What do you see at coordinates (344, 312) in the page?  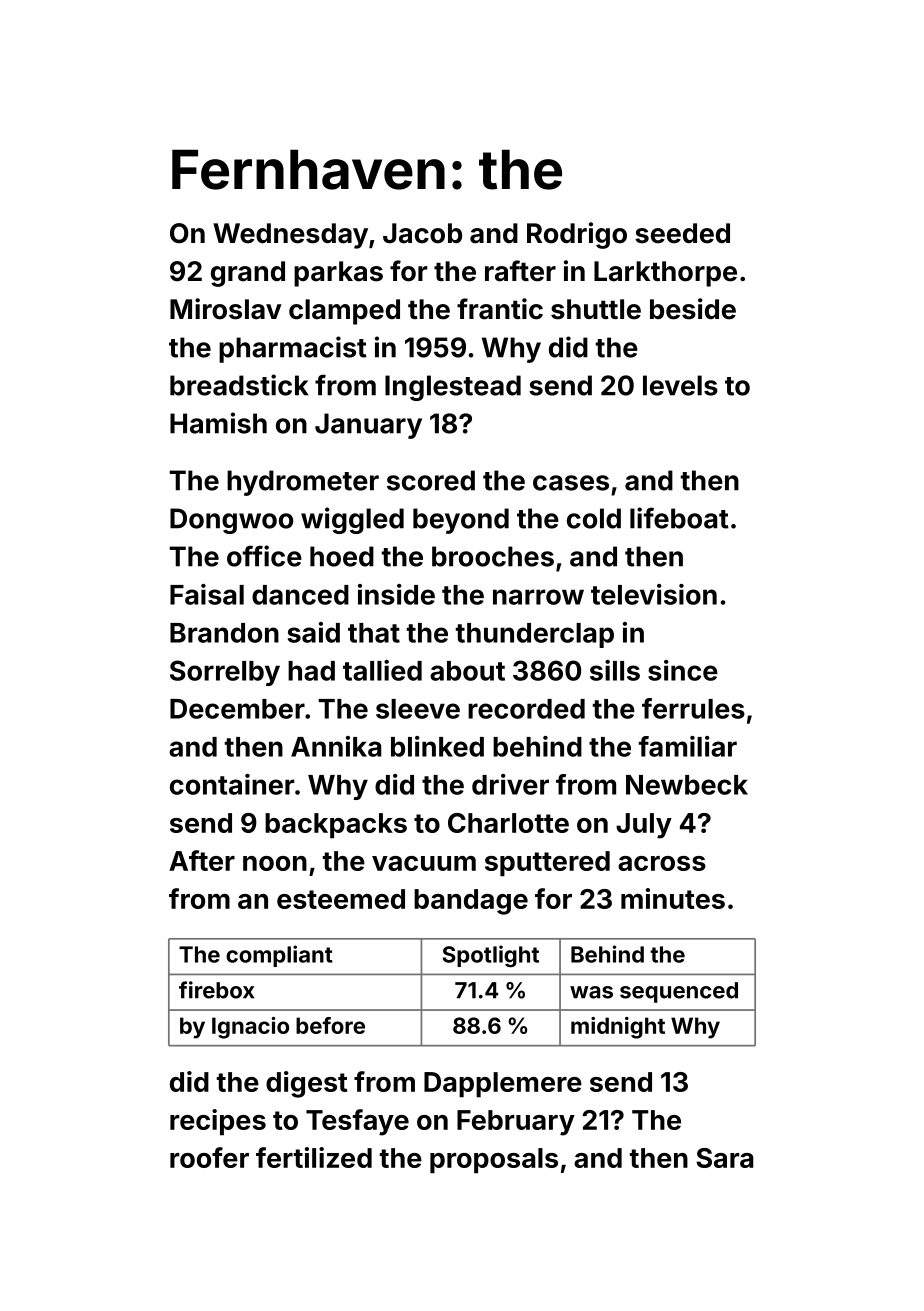 I see `clamped` at bounding box center [344, 312].
